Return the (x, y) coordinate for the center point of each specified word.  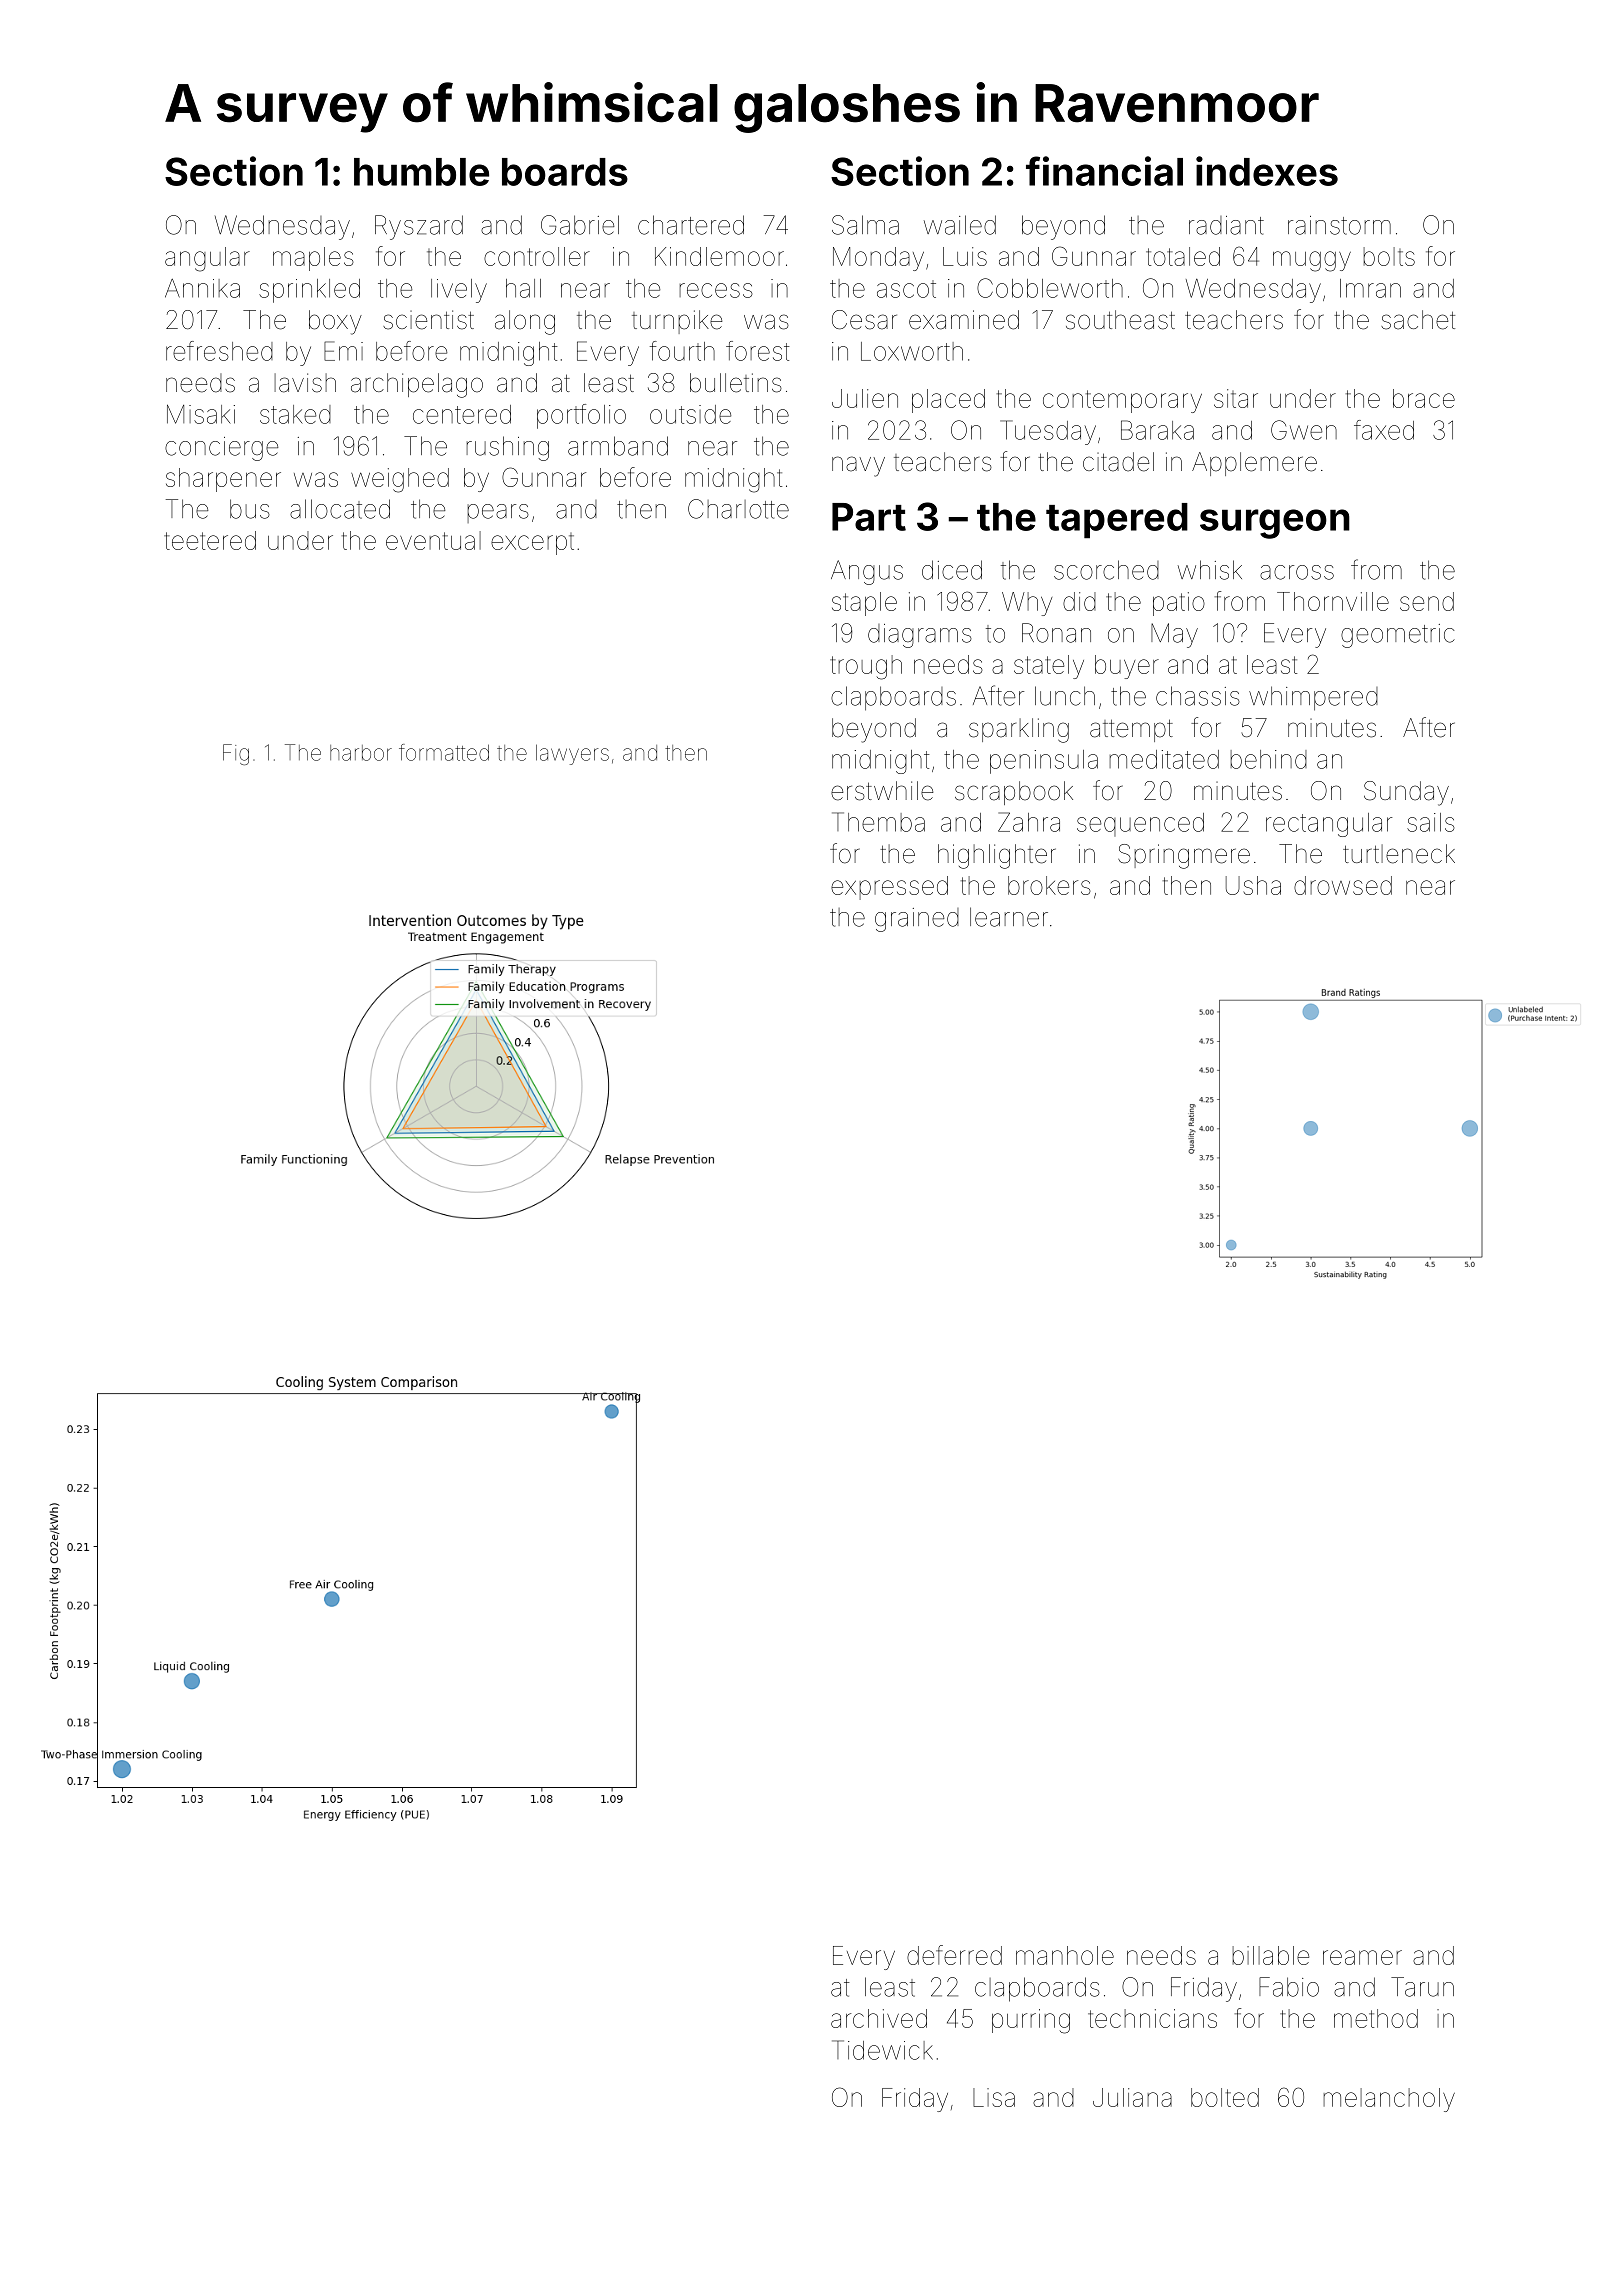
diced (952, 570)
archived (879, 2018)
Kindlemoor (719, 256)
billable (1270, 1955)
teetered (210, 540)
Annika (202, 288)
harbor (361, 753)
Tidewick (882, 2050)
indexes (1267, 171)
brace (1424, 398)
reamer (1362, 1957)
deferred (954, 1955)
